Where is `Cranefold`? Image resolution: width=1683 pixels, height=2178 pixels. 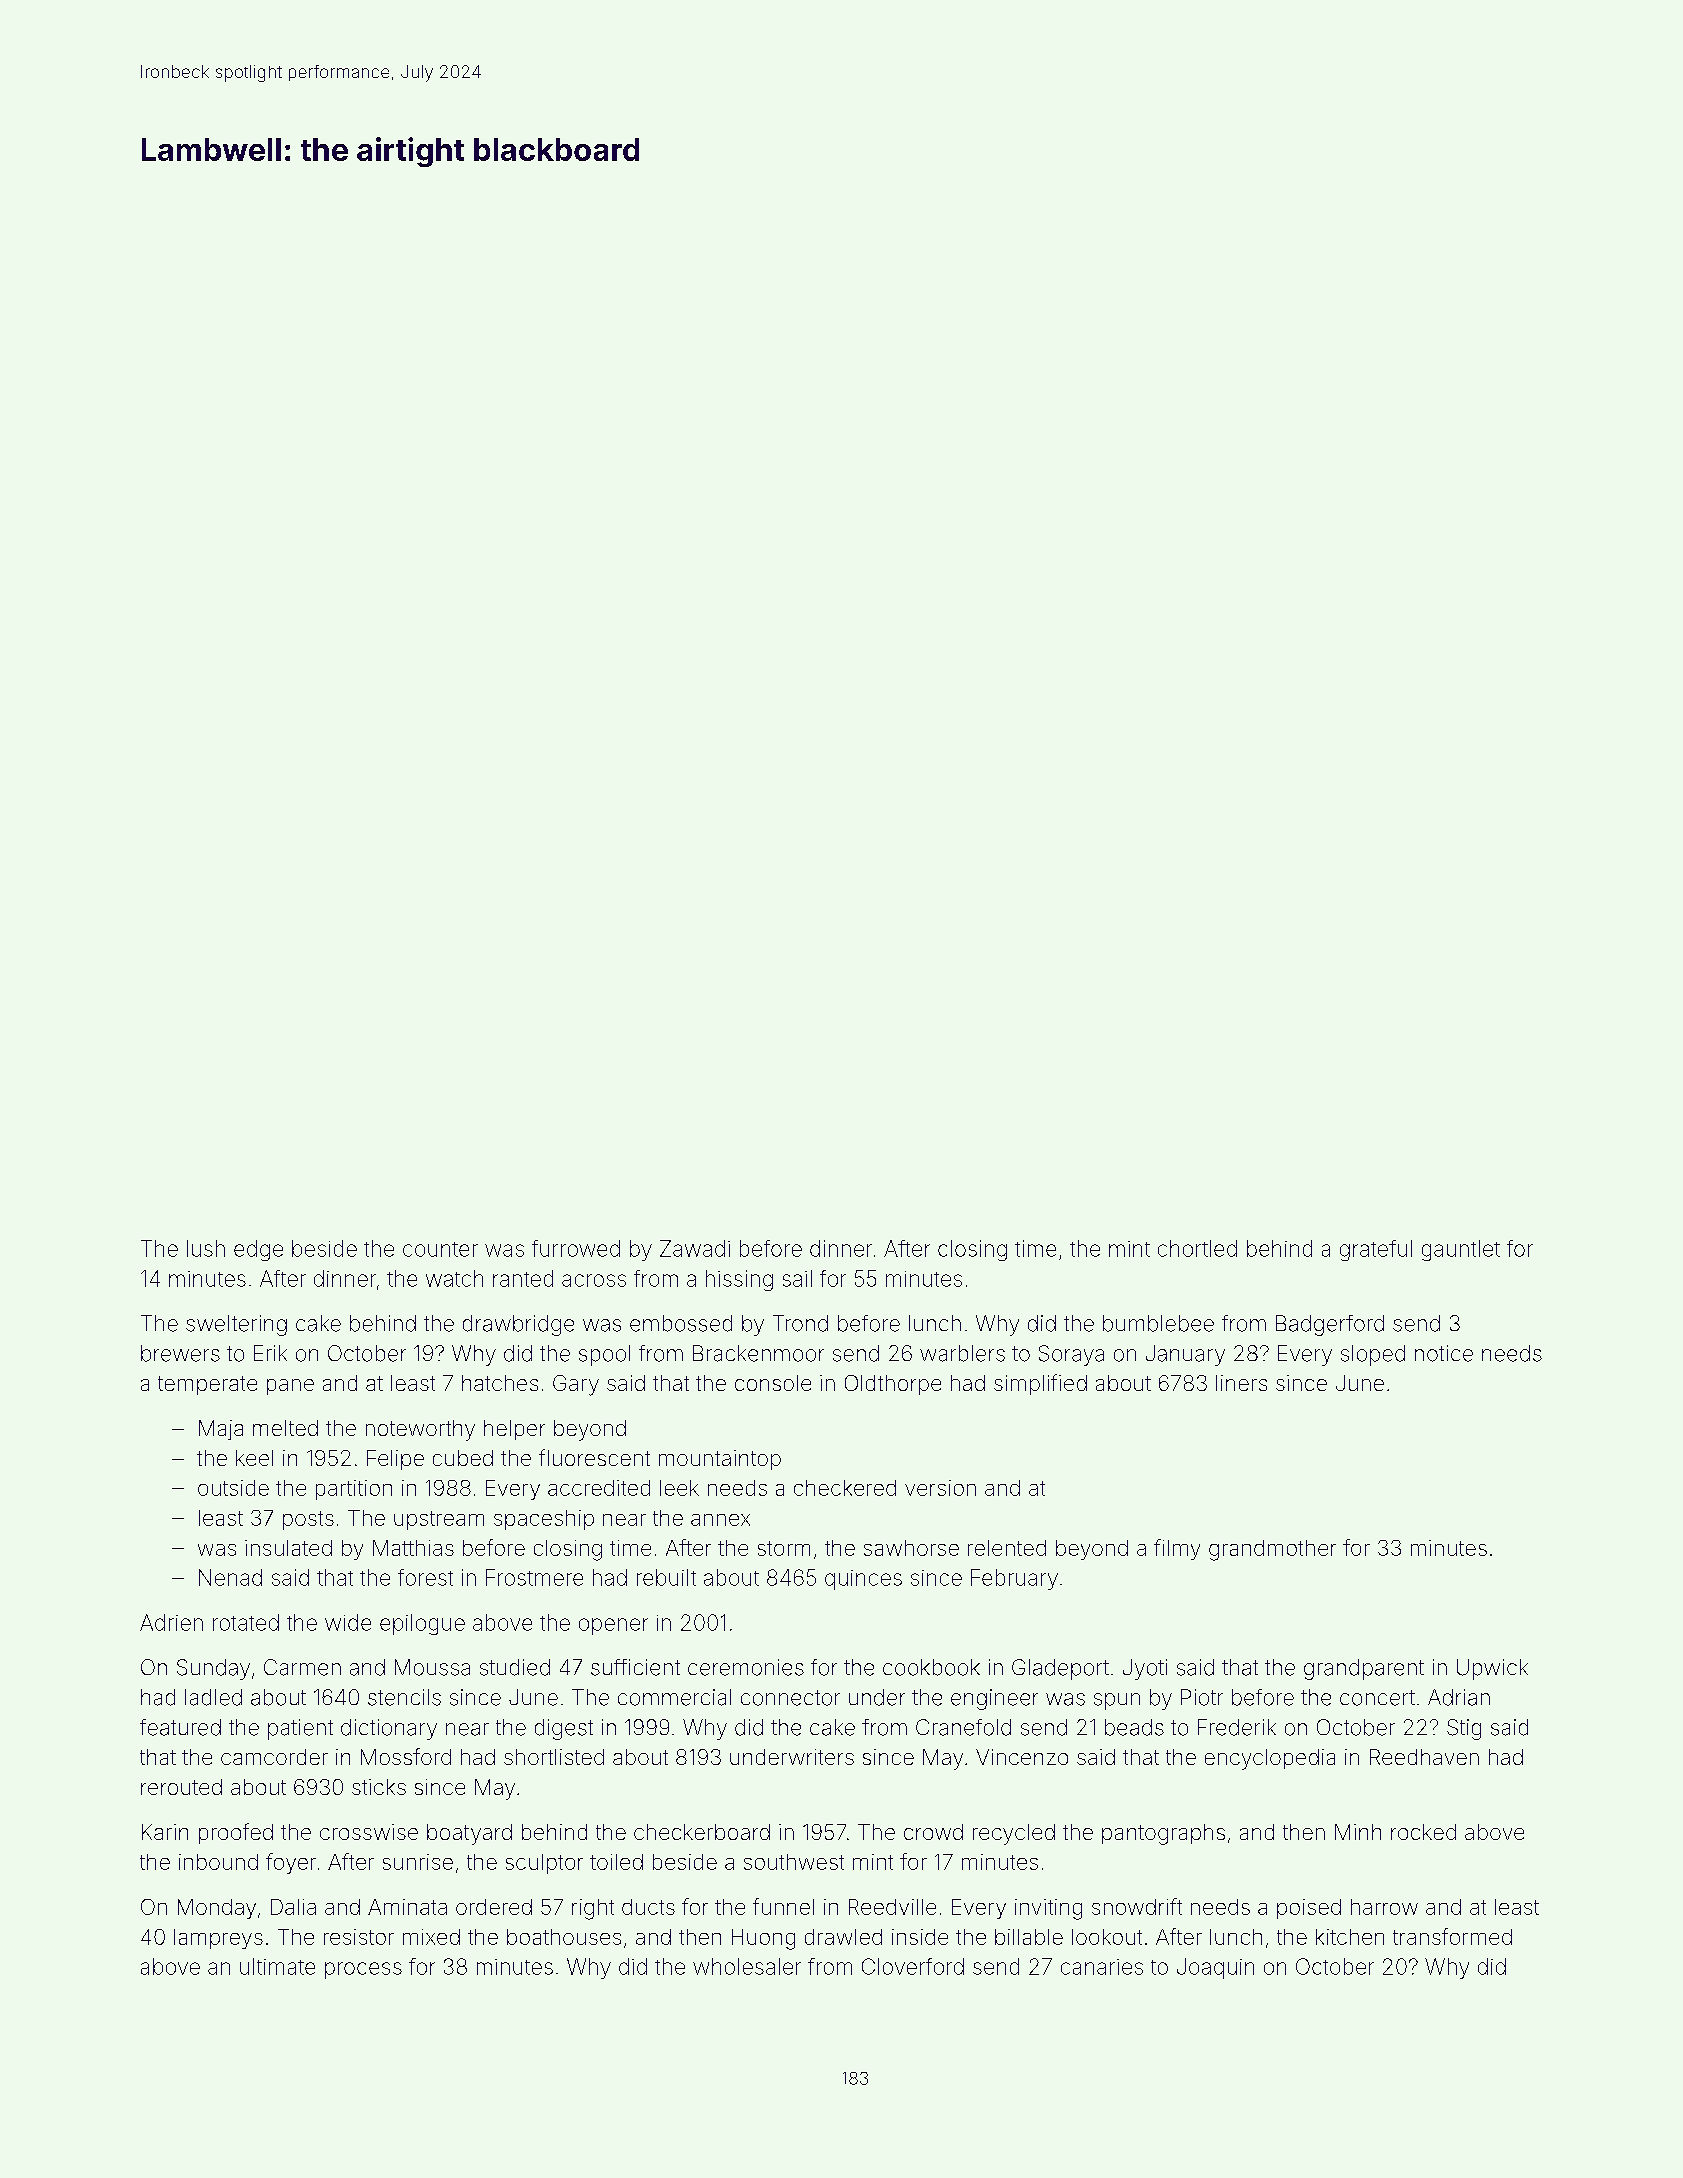
Cranefold is located at coordinates (963, 1727).
